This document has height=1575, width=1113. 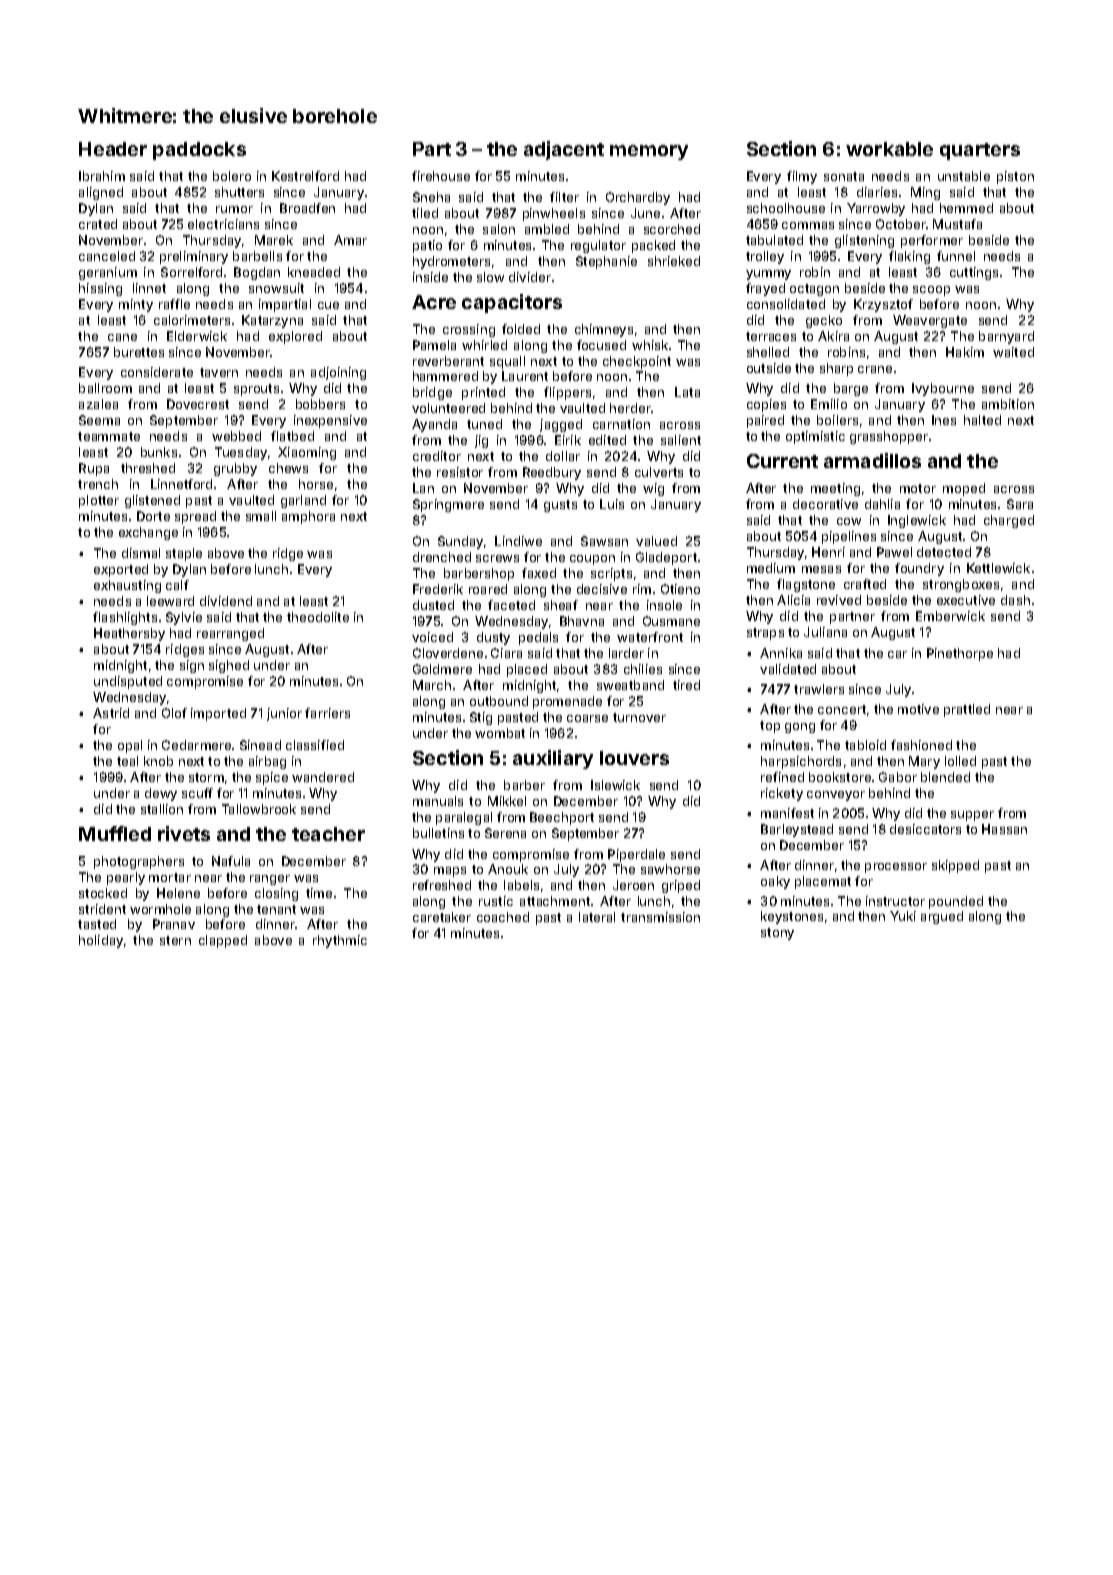 I want to click on Heathersby, so click(x=129, y=634).
